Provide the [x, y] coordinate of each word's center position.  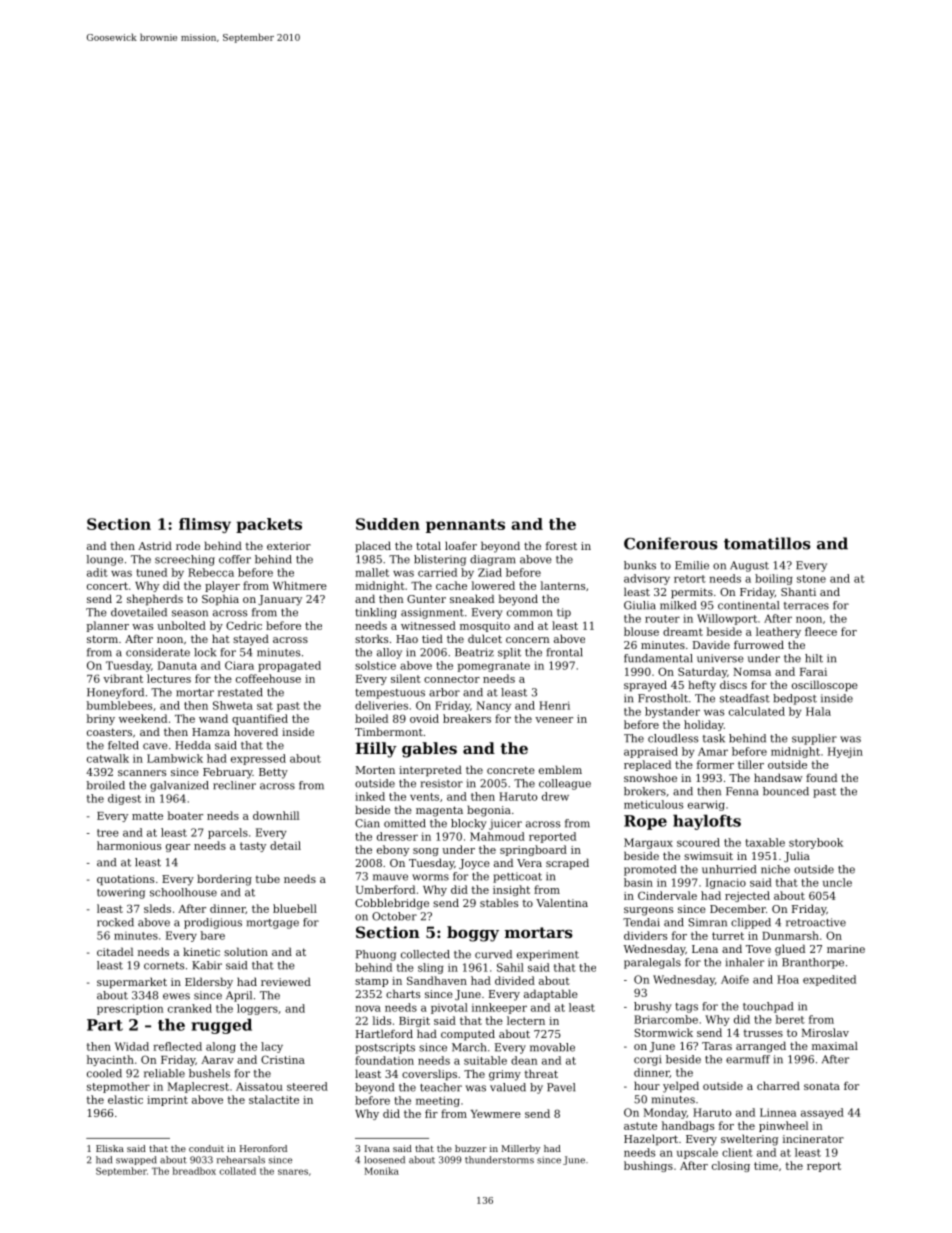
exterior [289, 546]
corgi [647, 1060]
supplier [814, 739]
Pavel [561, 1087]
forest [561, 546]
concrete [511, 770]
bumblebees [119, 705]
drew [555, 796]
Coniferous [671, 543]
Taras [717, 1046]
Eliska [110, 1148]
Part [105, 1025]
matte [147, 816]
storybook [816, 843]
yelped [681, 1087]
